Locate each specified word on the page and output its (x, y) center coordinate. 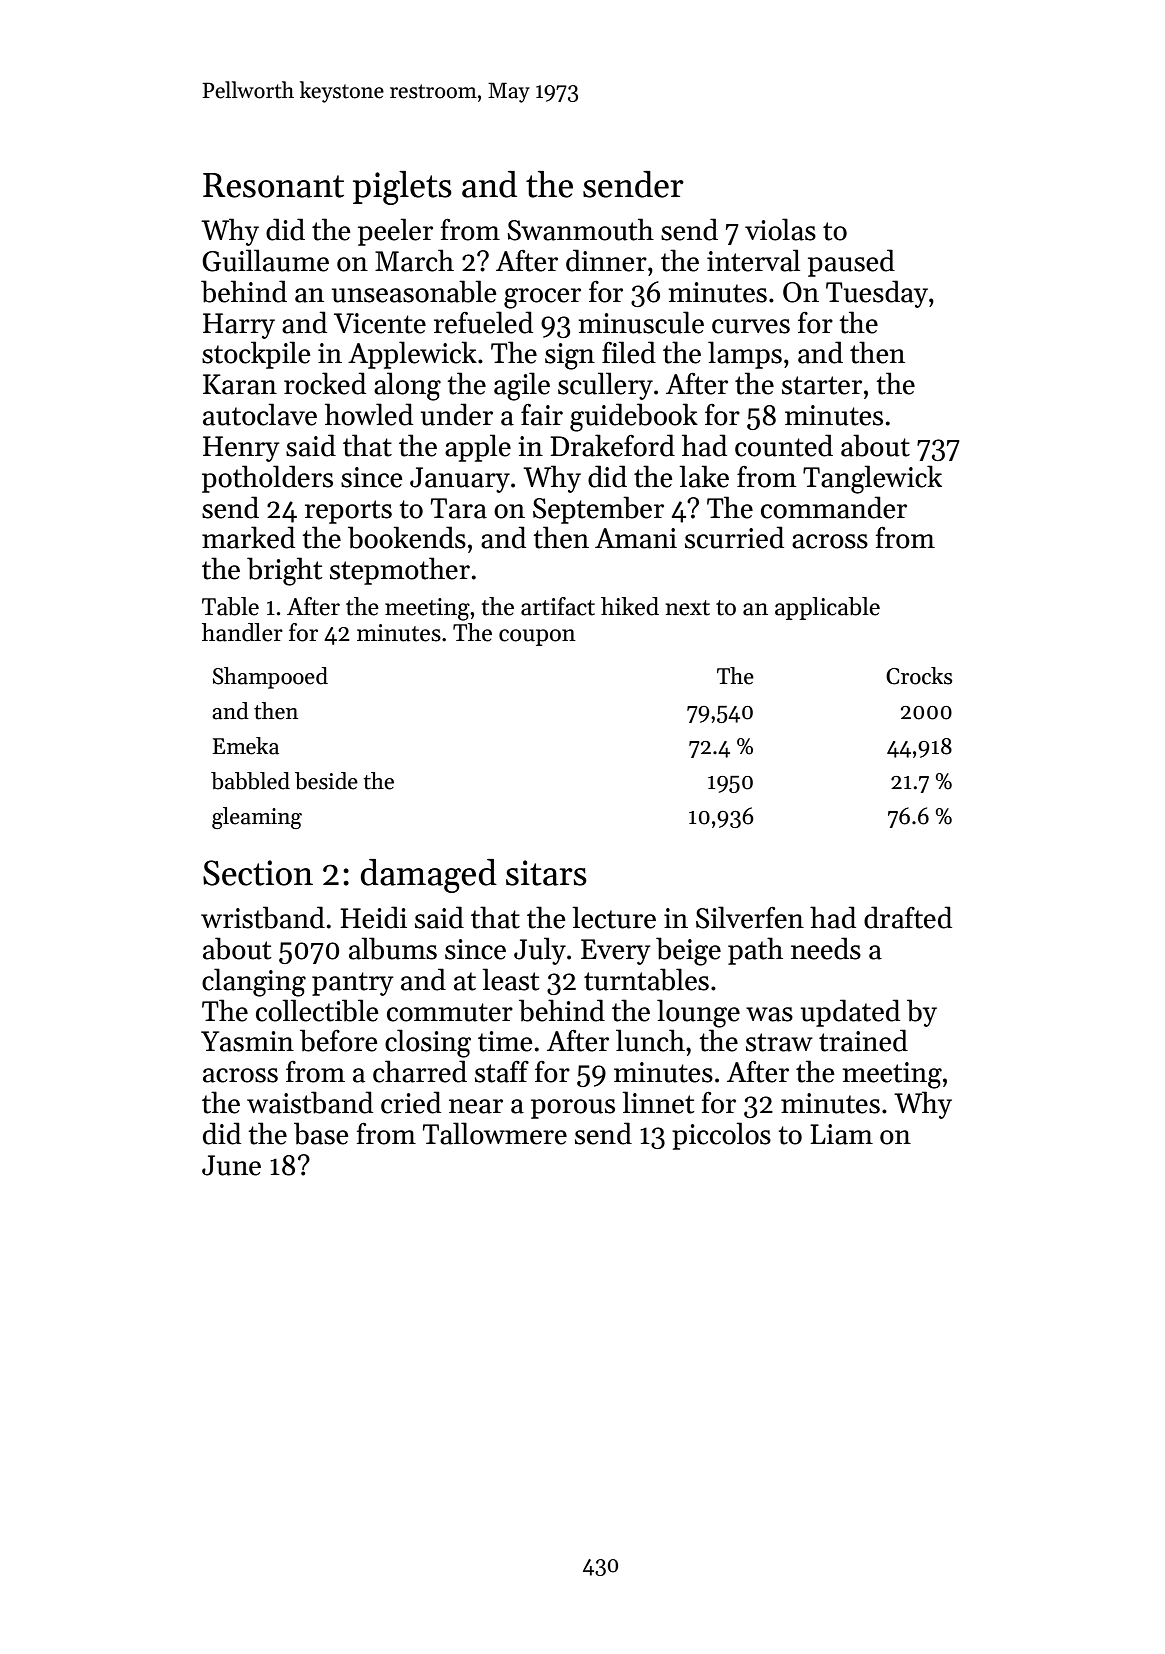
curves (751, 326)
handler (242, 632)
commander (834, 507)
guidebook (634, 417)
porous (573, 1109)
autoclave (260, 414)
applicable (827, 608)
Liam (841, 1134)
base (321, 1133)
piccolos (721, 1136)
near (476, 1106)
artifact (558, 606)
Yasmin (247, 1041)
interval (753, 260)
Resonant (273, 185)
